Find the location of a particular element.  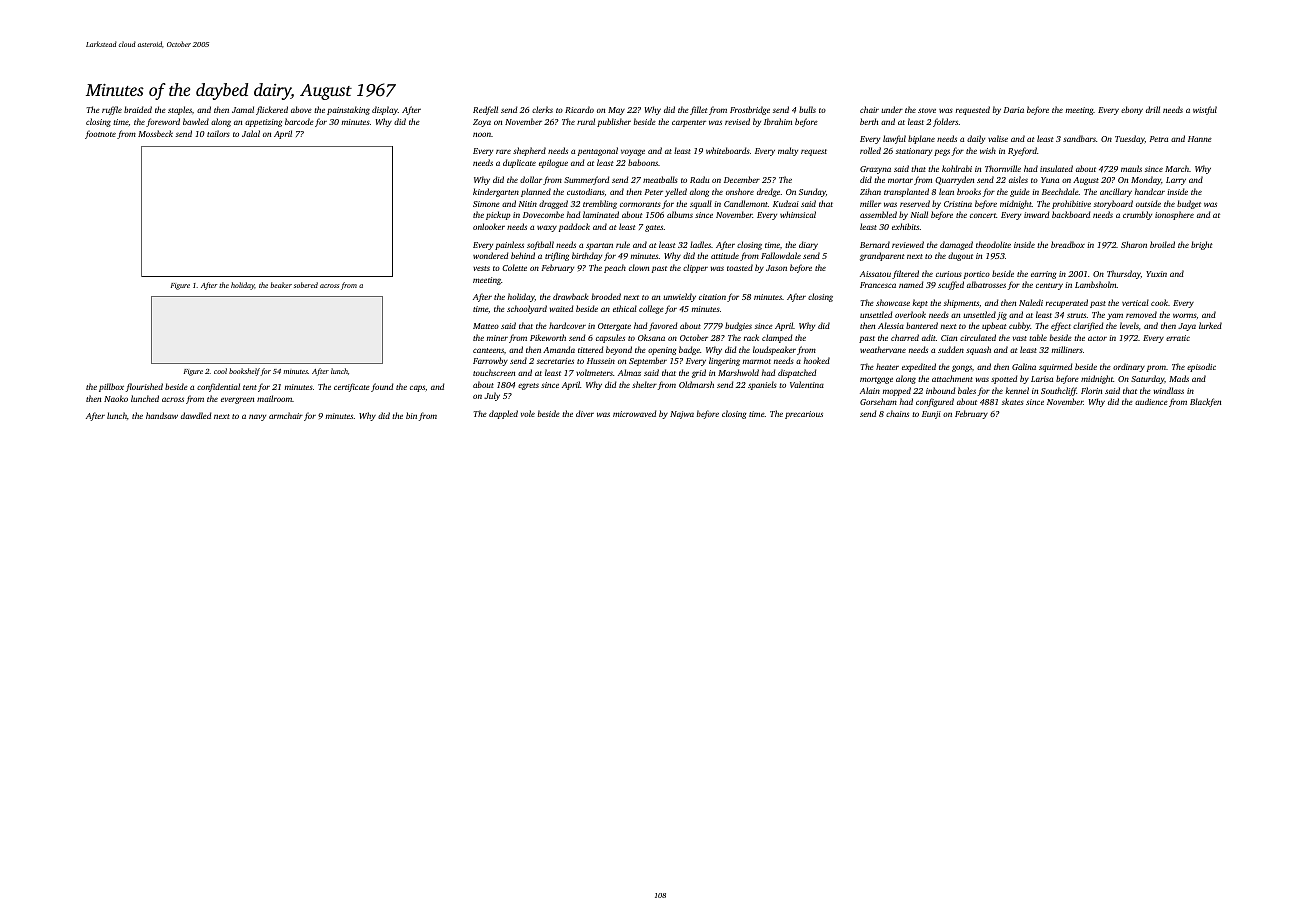

vertical is located at coordinates (1135, 302).
